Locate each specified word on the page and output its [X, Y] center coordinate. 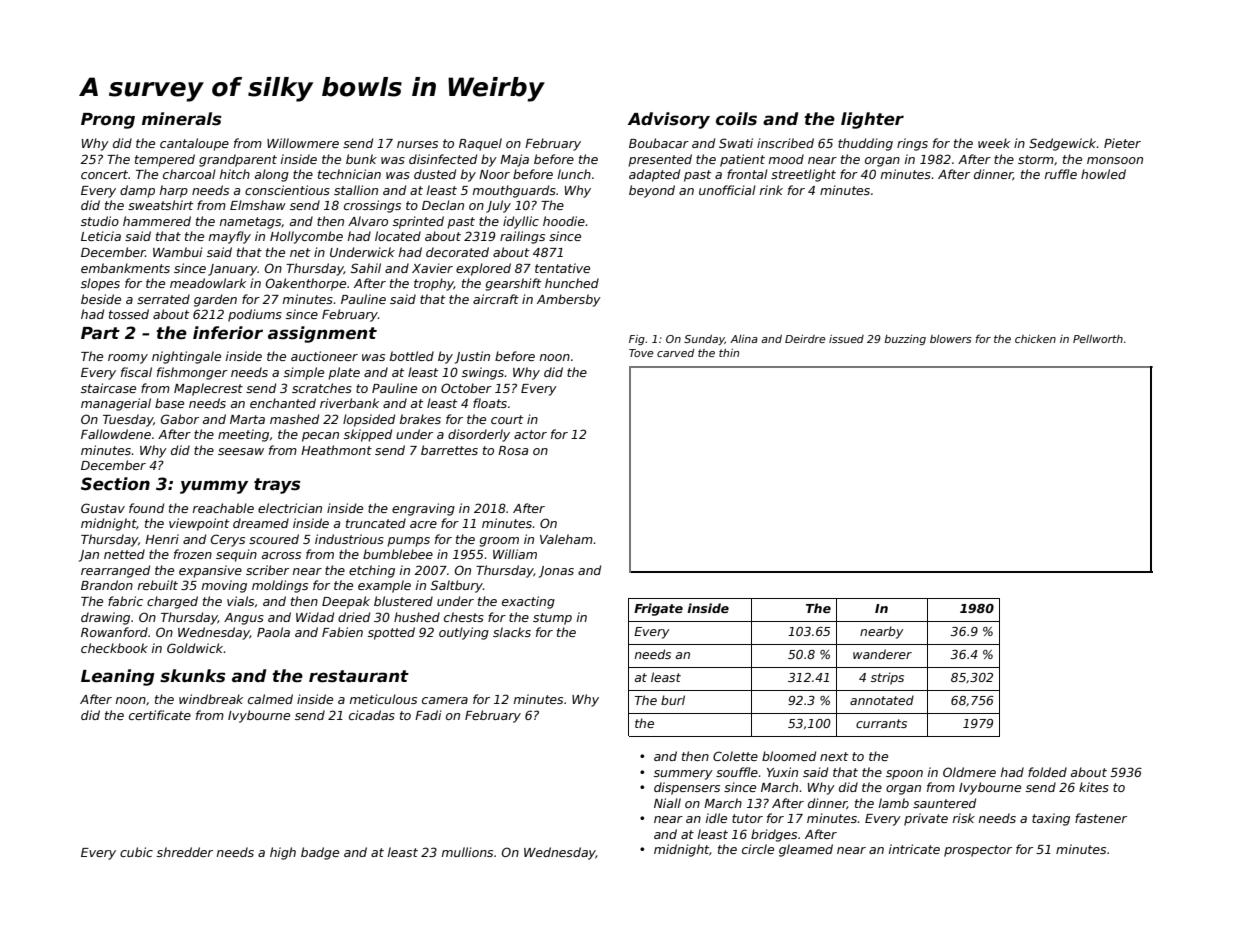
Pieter [1122, 143]
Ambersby [569, 300]
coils [736, 119]
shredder [185, 852]
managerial [116, 404]
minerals [182, 119]
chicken [1035, 339]
